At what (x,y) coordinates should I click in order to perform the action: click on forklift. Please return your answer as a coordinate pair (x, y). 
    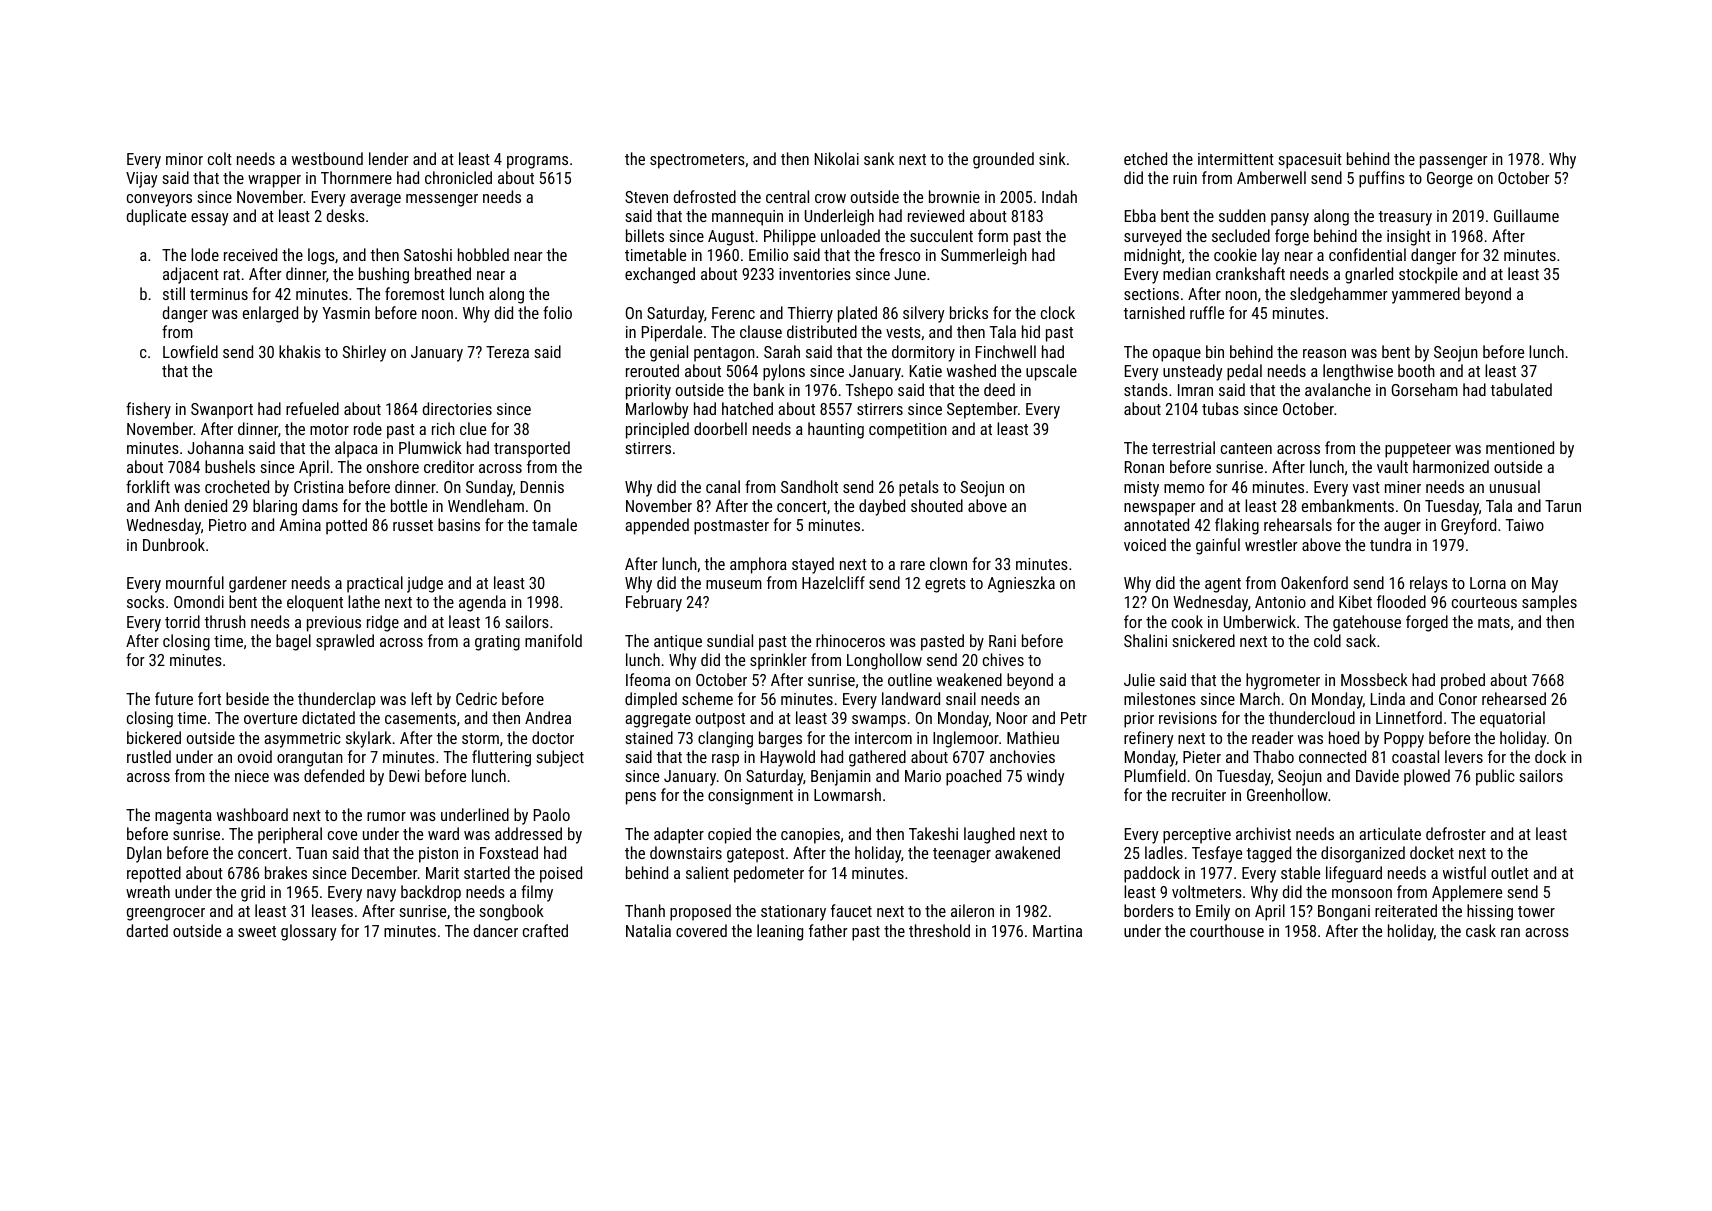
    Looking at the image, I should click on (148, 486).
